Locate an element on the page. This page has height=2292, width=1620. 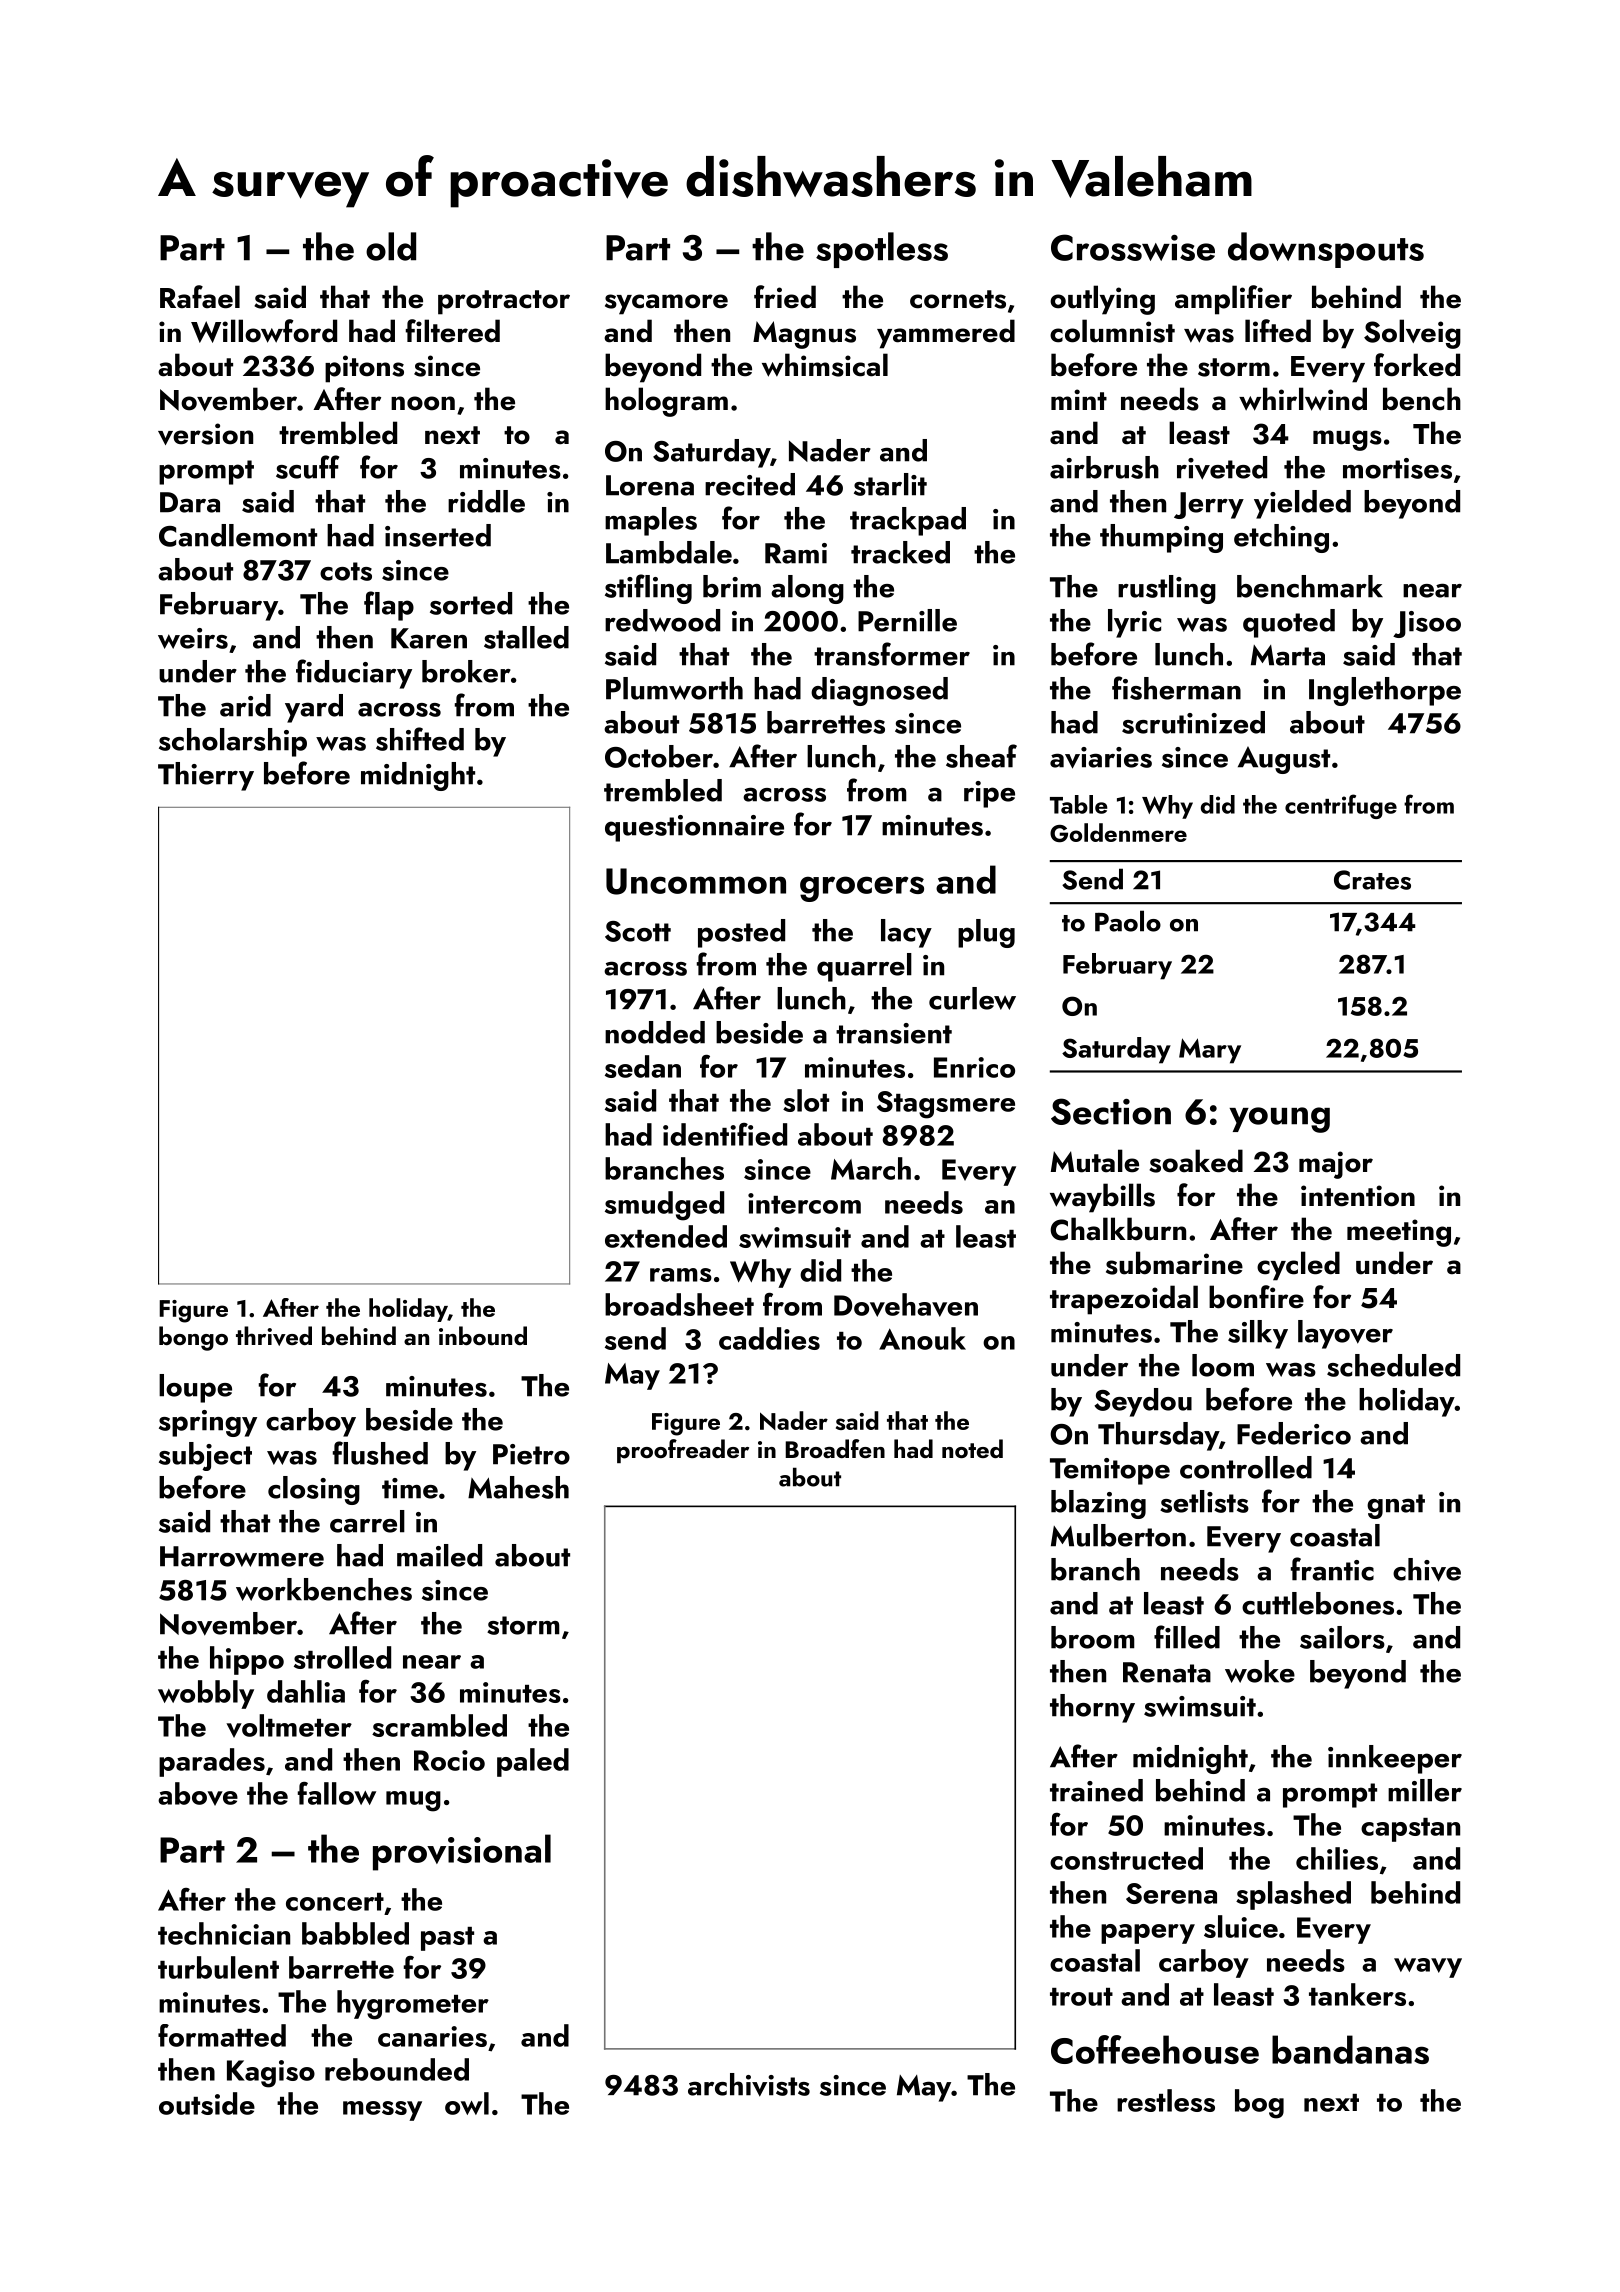
spotless is located at coordinates (882, 250).
